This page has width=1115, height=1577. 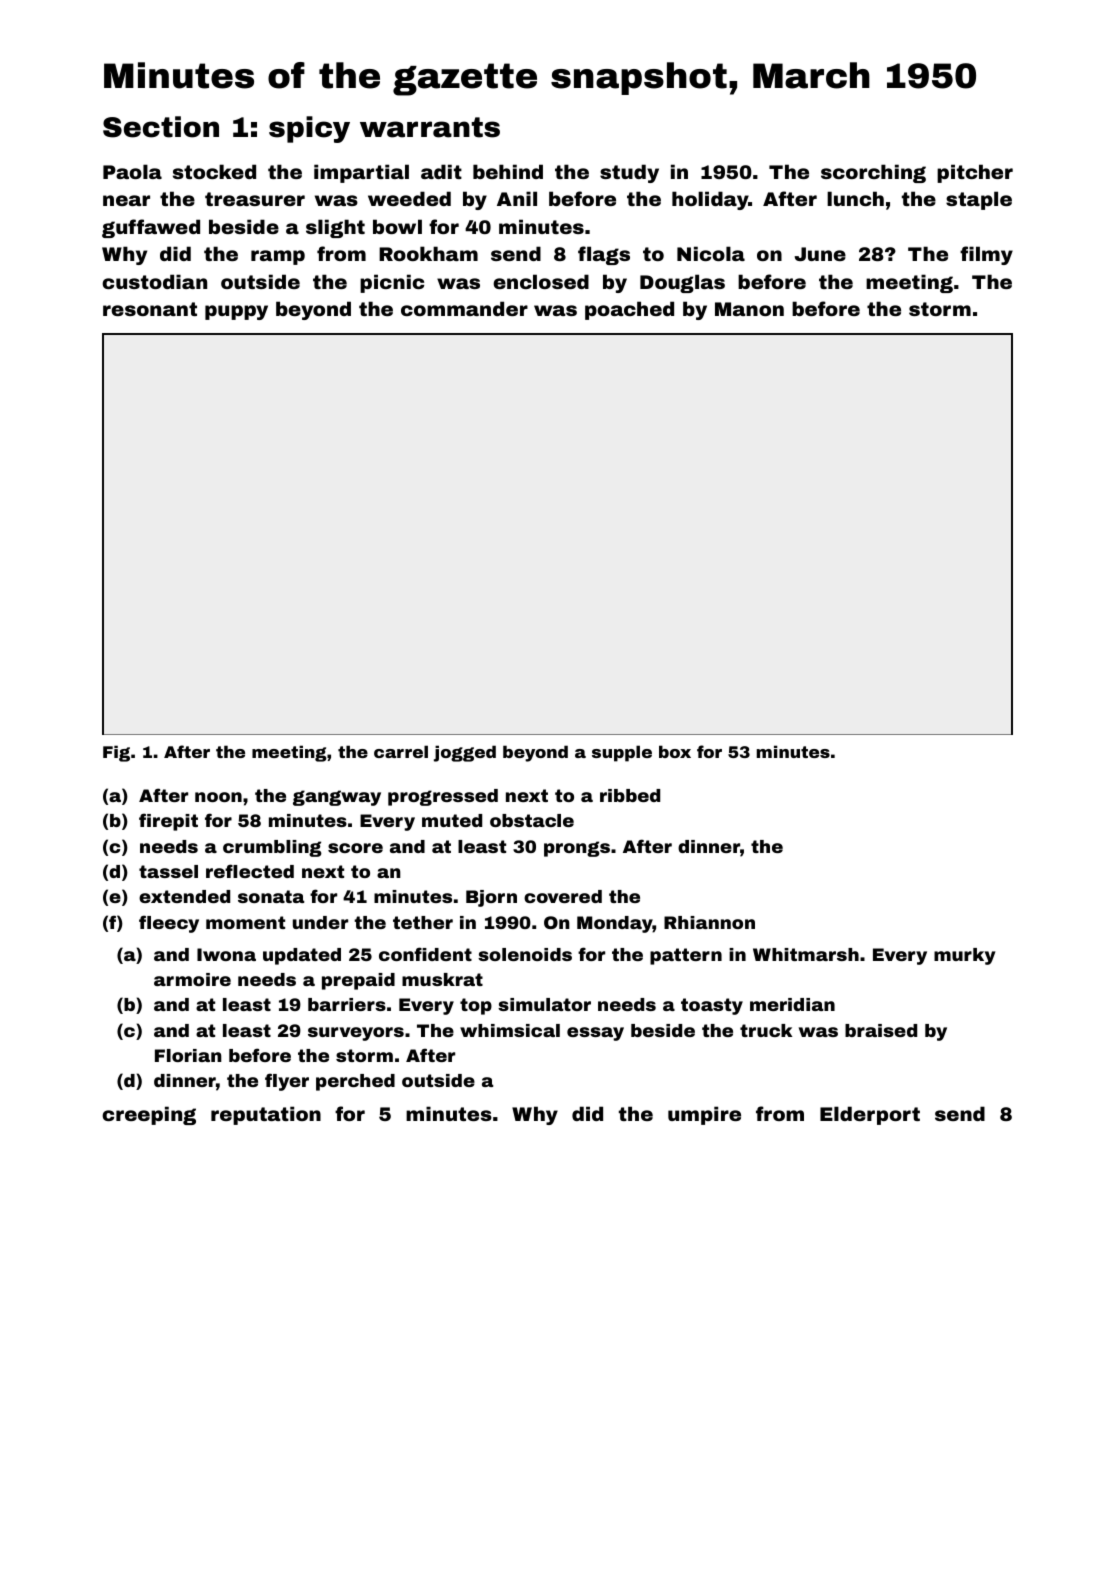 What do you see at coordinates (150, 309) in the page?
I see `resonant` at bounding box center [150, 309].
